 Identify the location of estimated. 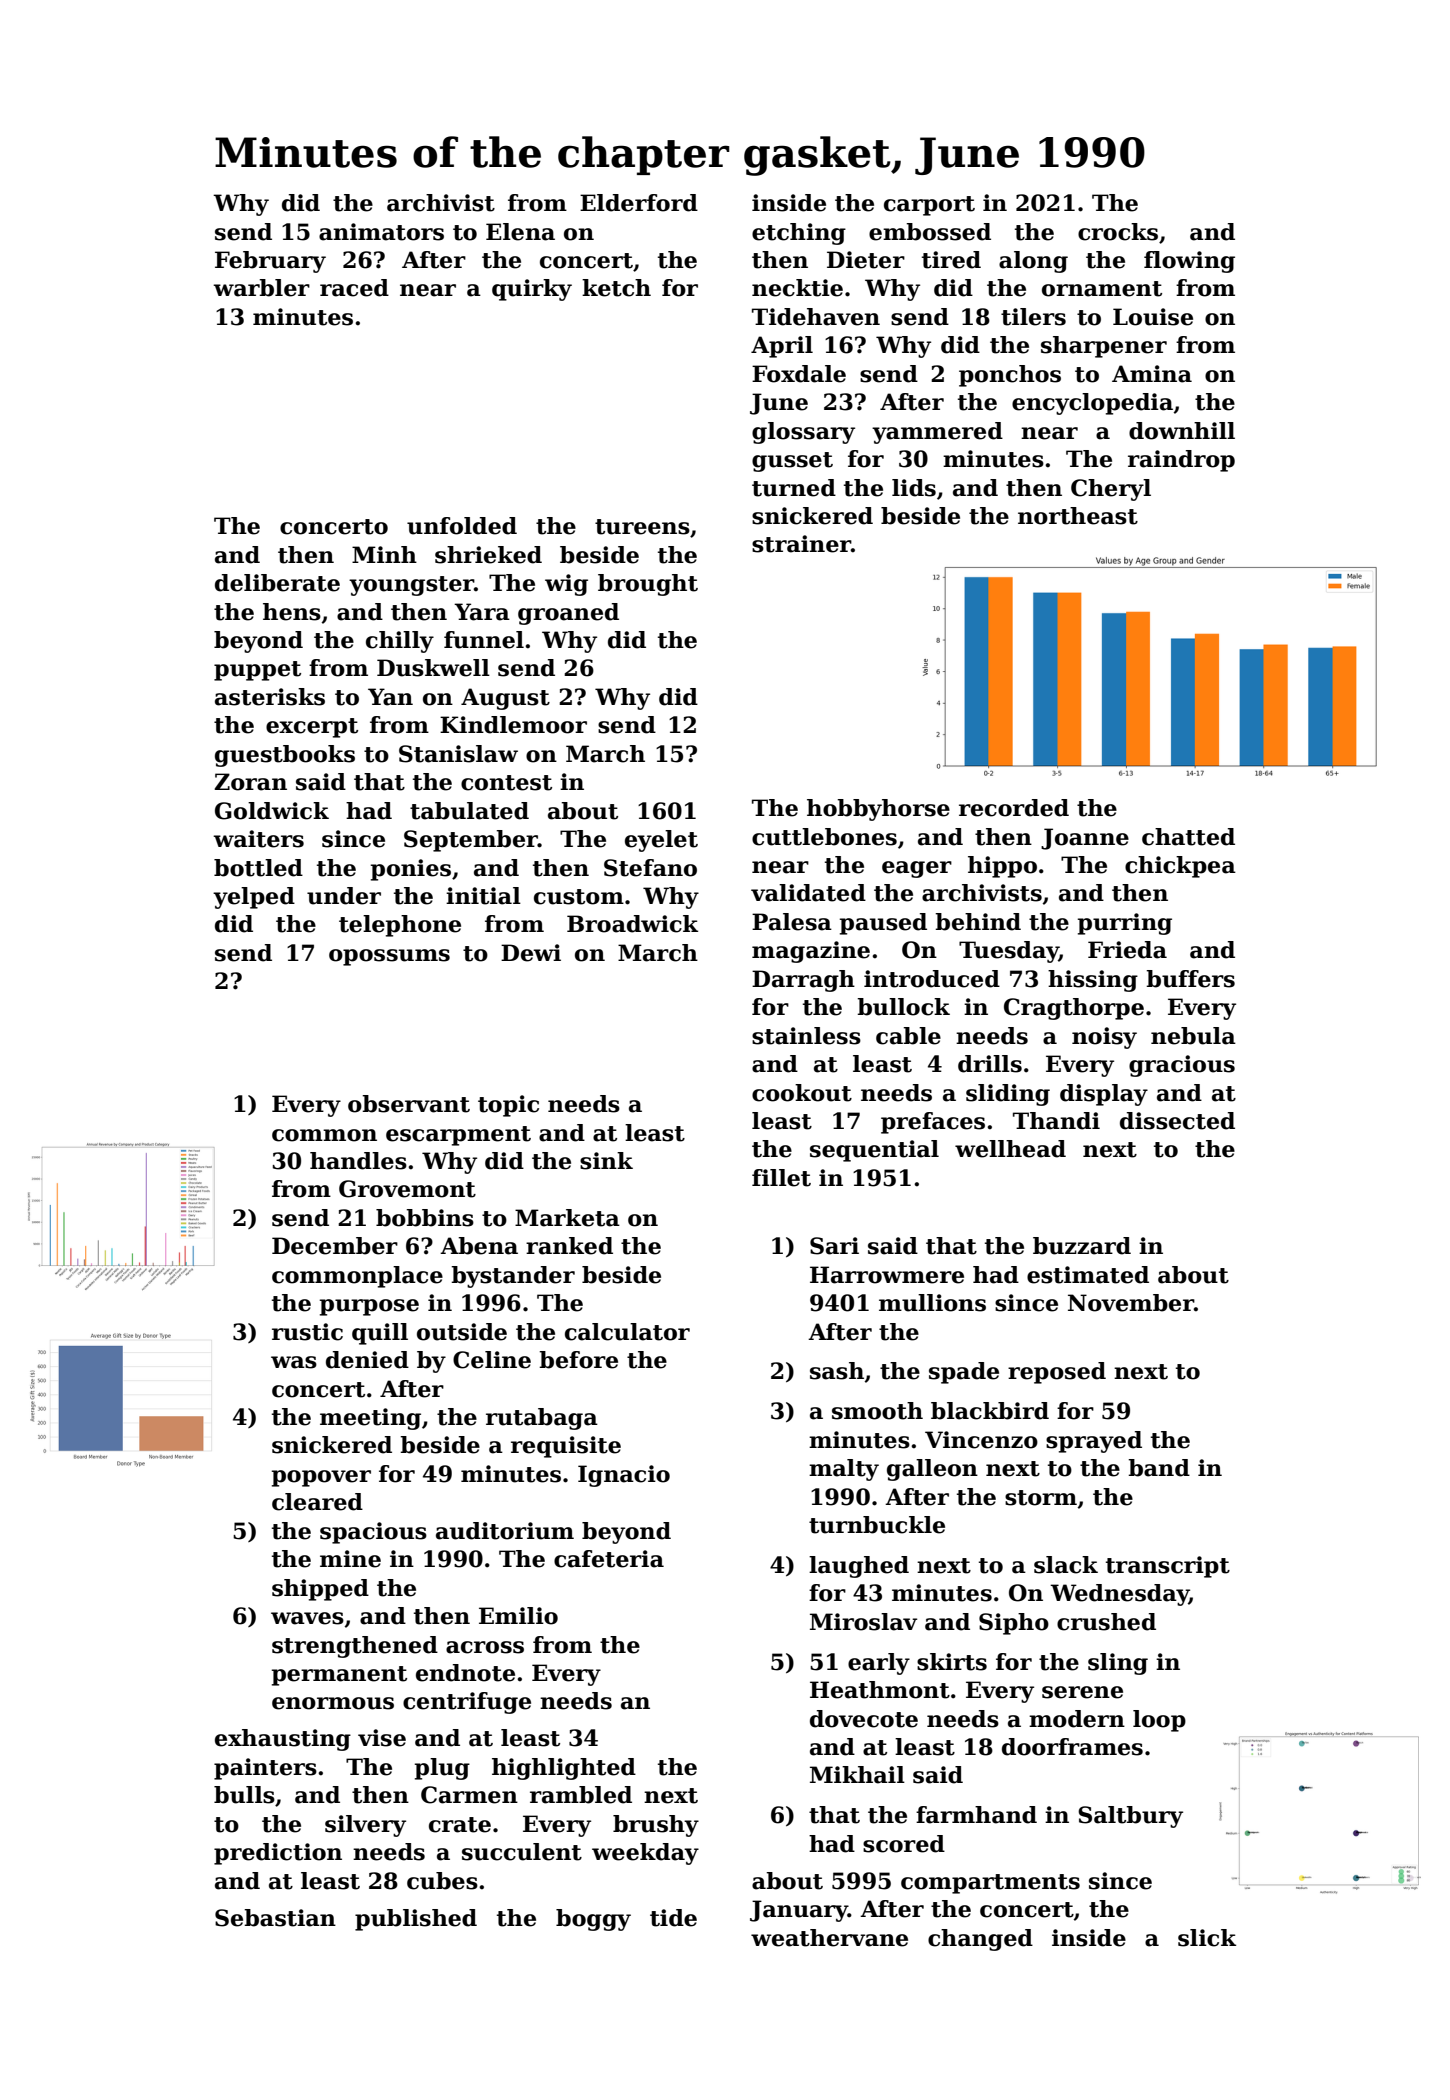
(1088, 1275).
